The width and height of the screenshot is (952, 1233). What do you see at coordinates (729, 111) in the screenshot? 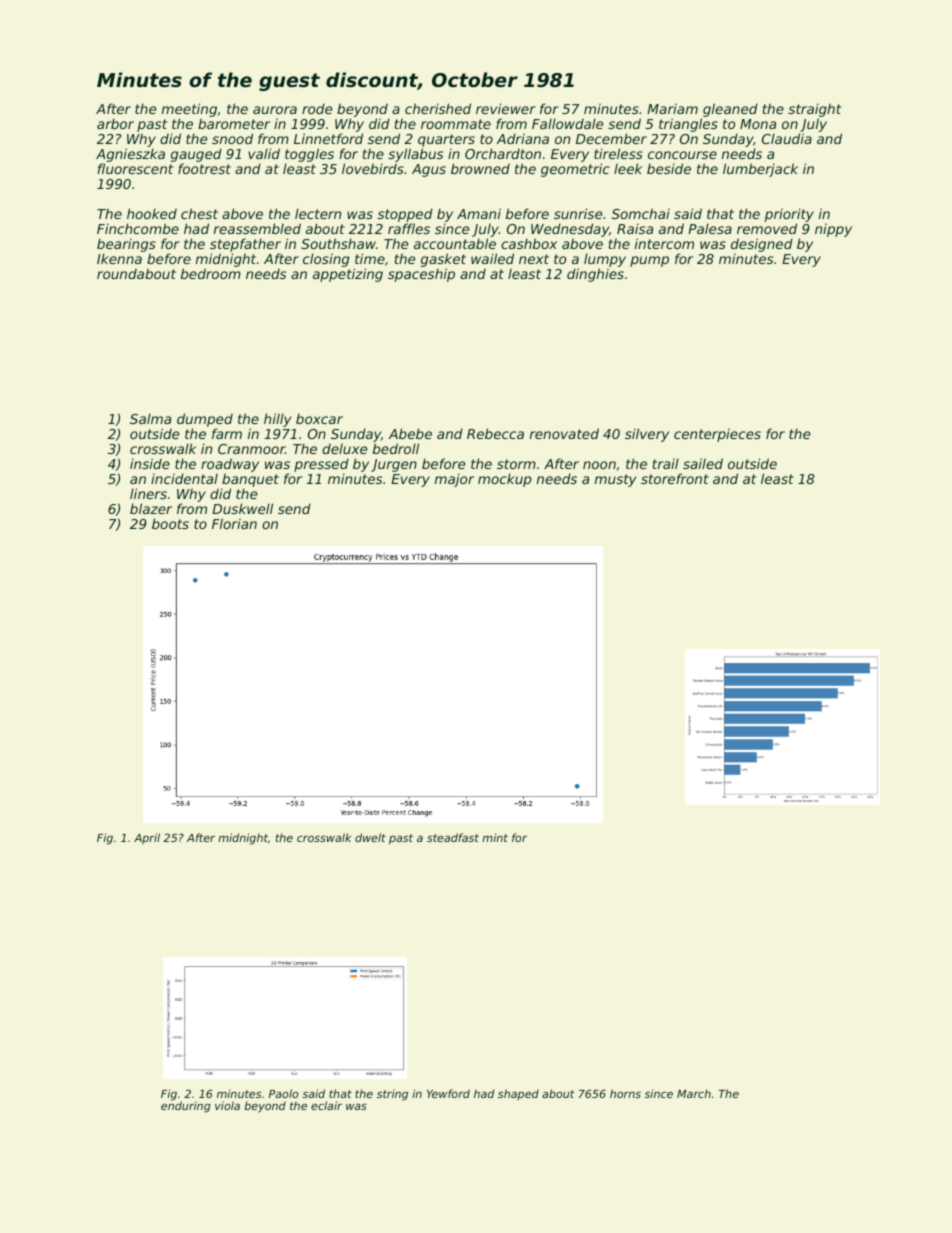
I see `gleaned` at bounding box center [729, 111].
